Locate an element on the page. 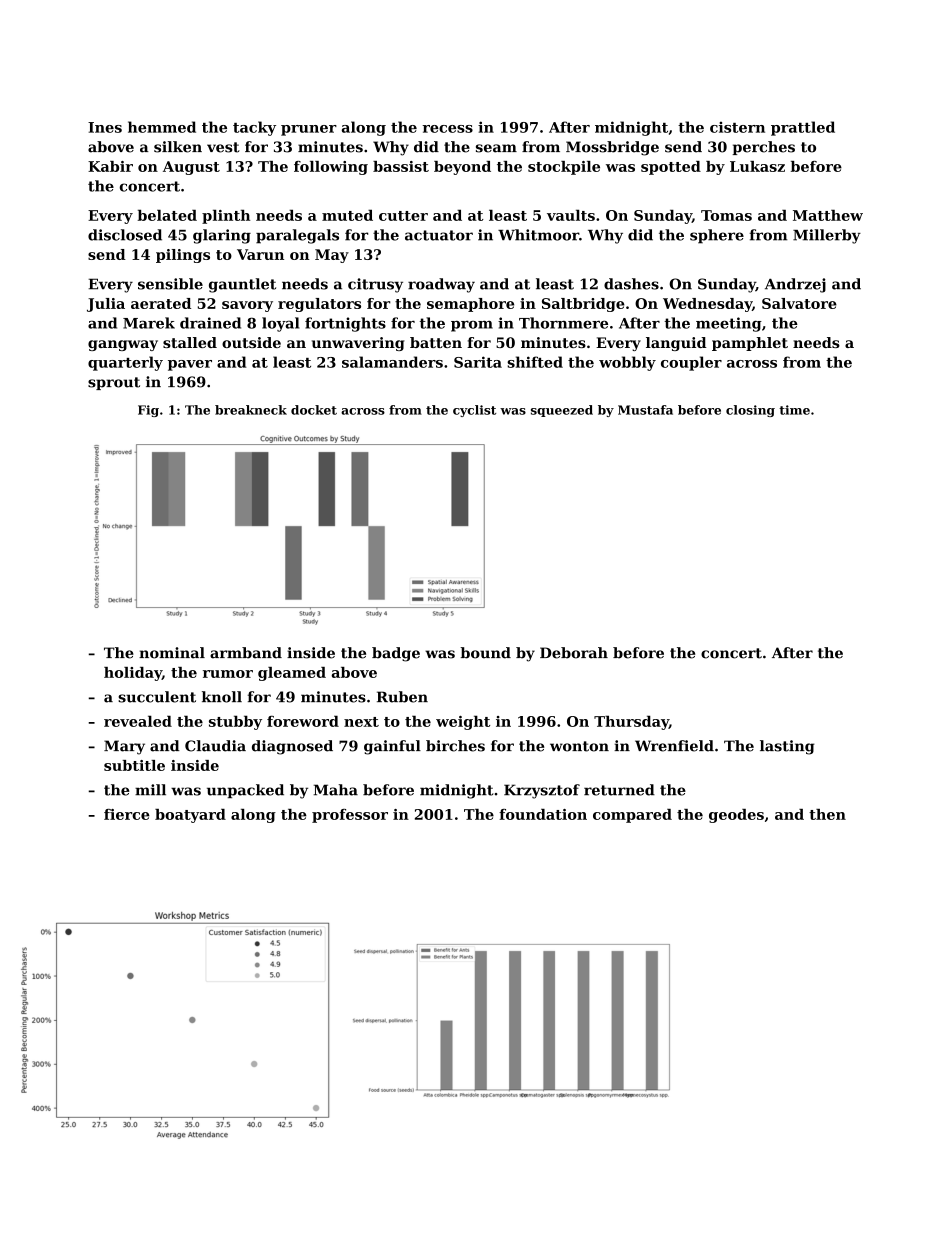  perches is located at coordinates (763, 148).
